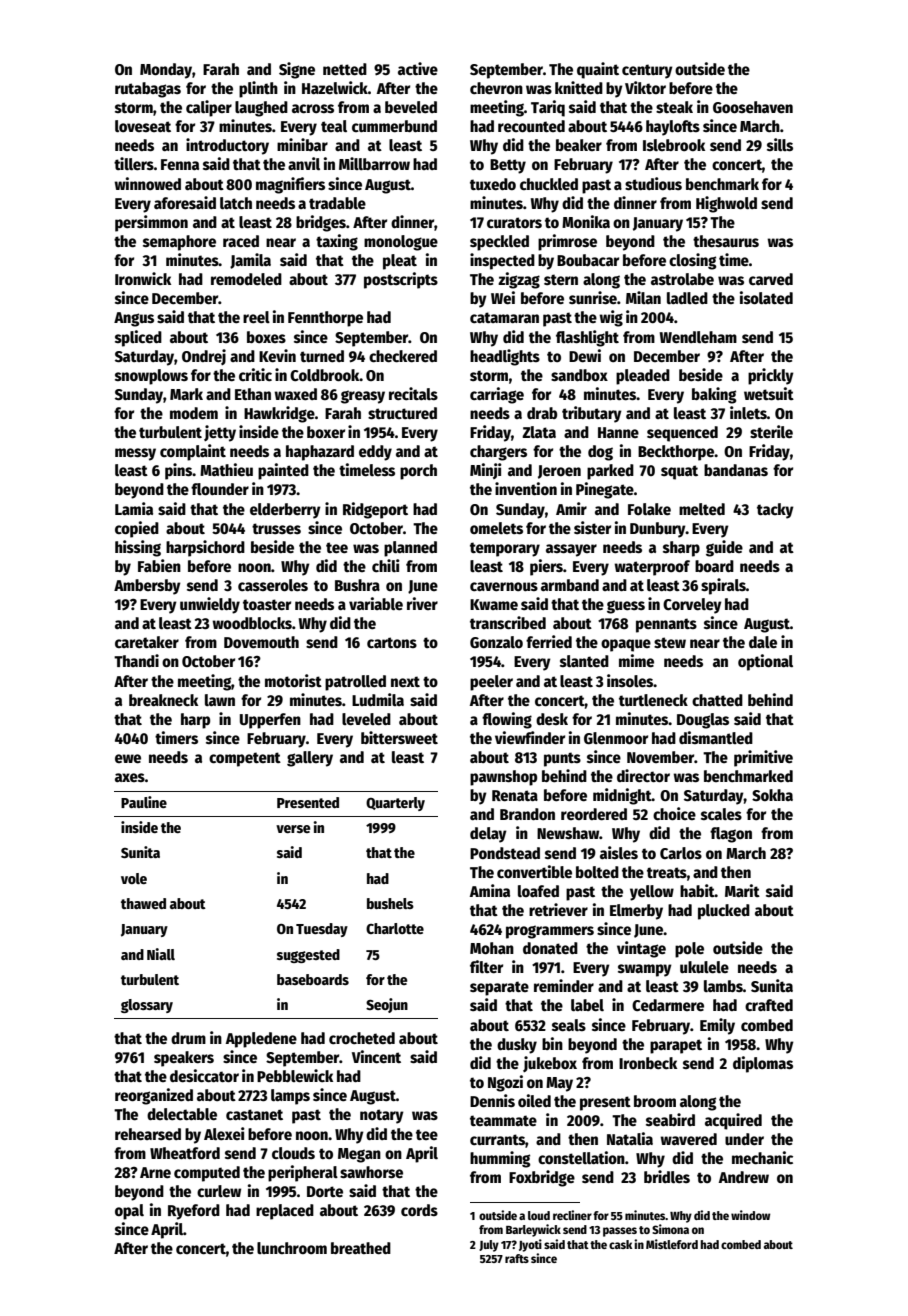 The height and width of the page is (1316, 908). What do you see at coordinates (143, 278) in the page?
I see `Ironwick` at bounding box center [143, 278].
